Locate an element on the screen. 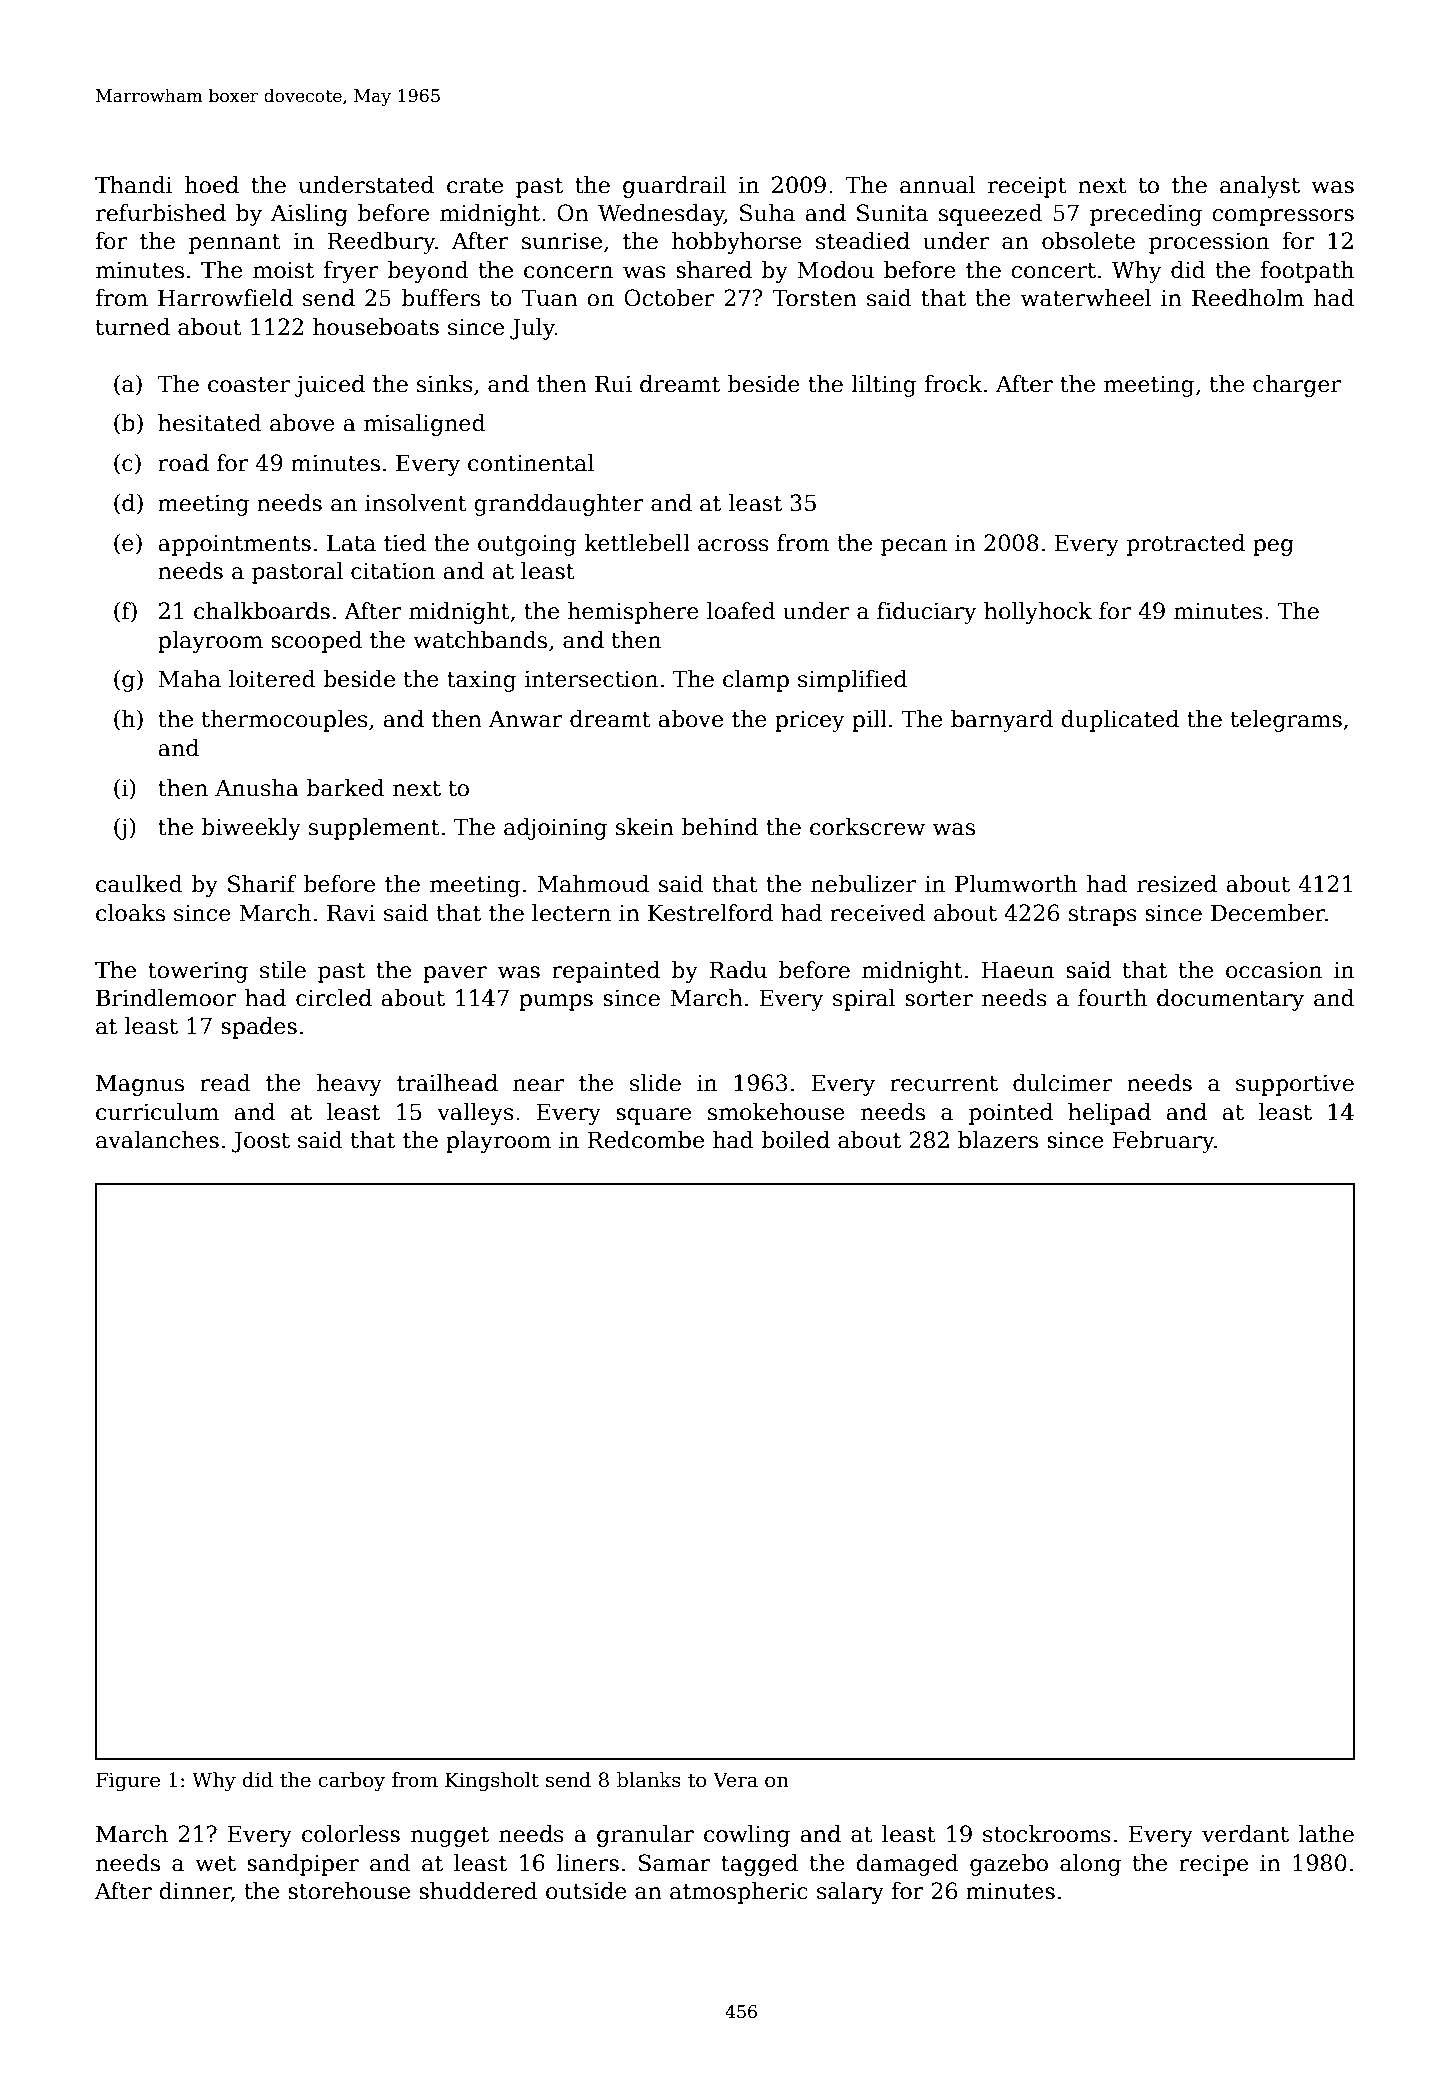 The width and height of the screenshot is (1450, 2100). annual is located at coordinates (937, 185).
